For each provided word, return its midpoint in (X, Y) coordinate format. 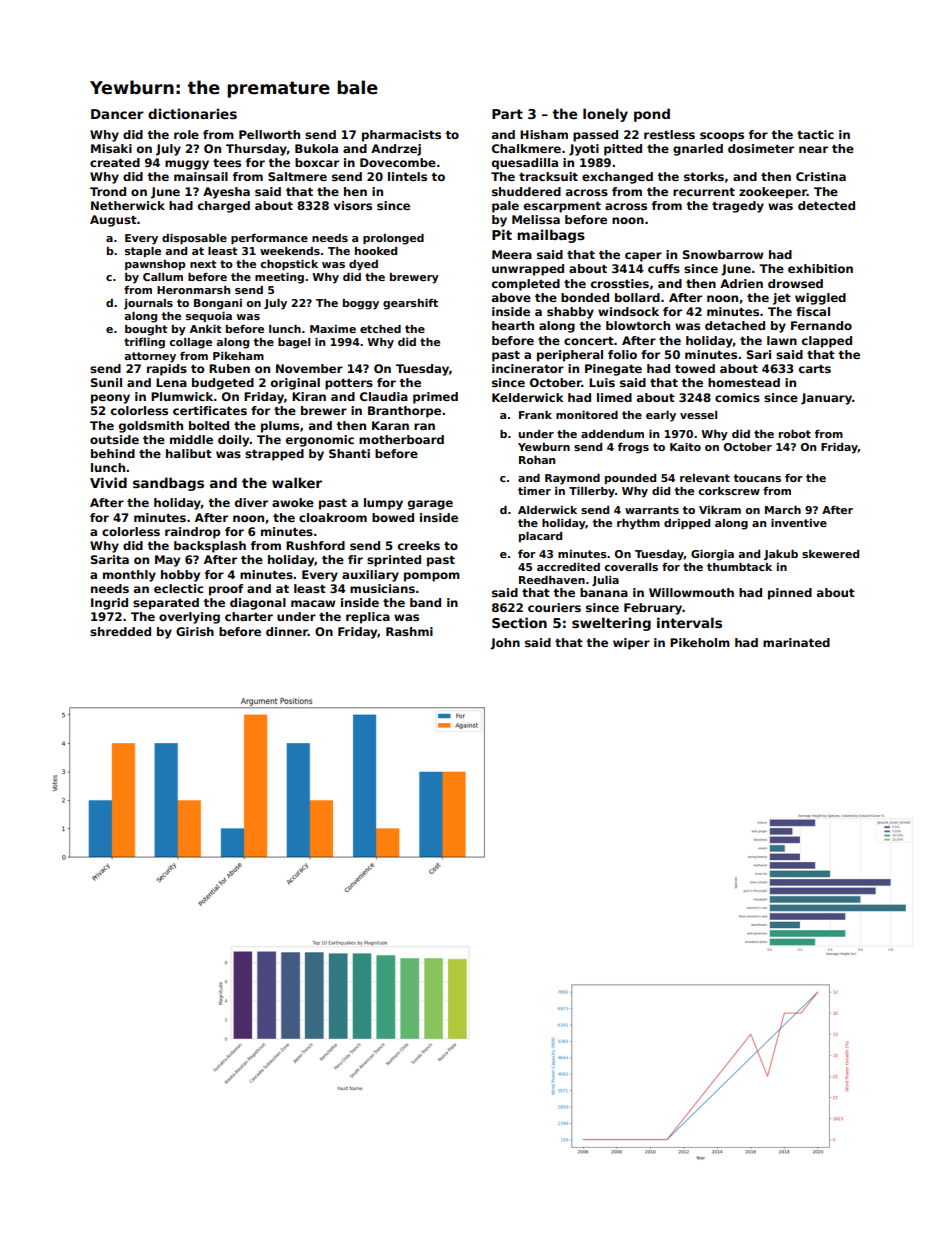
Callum (163, 277)
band (425, 602)
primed (435, 398)
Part (507, 114)
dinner (287, 631)
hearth (513, 325)
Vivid (108, 482)
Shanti (349, 453)
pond (652, 115)
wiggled (820, 299)
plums (280, 427)
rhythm (638, 524)
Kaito (685, 447)
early (661, 416)
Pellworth (269, 134)
